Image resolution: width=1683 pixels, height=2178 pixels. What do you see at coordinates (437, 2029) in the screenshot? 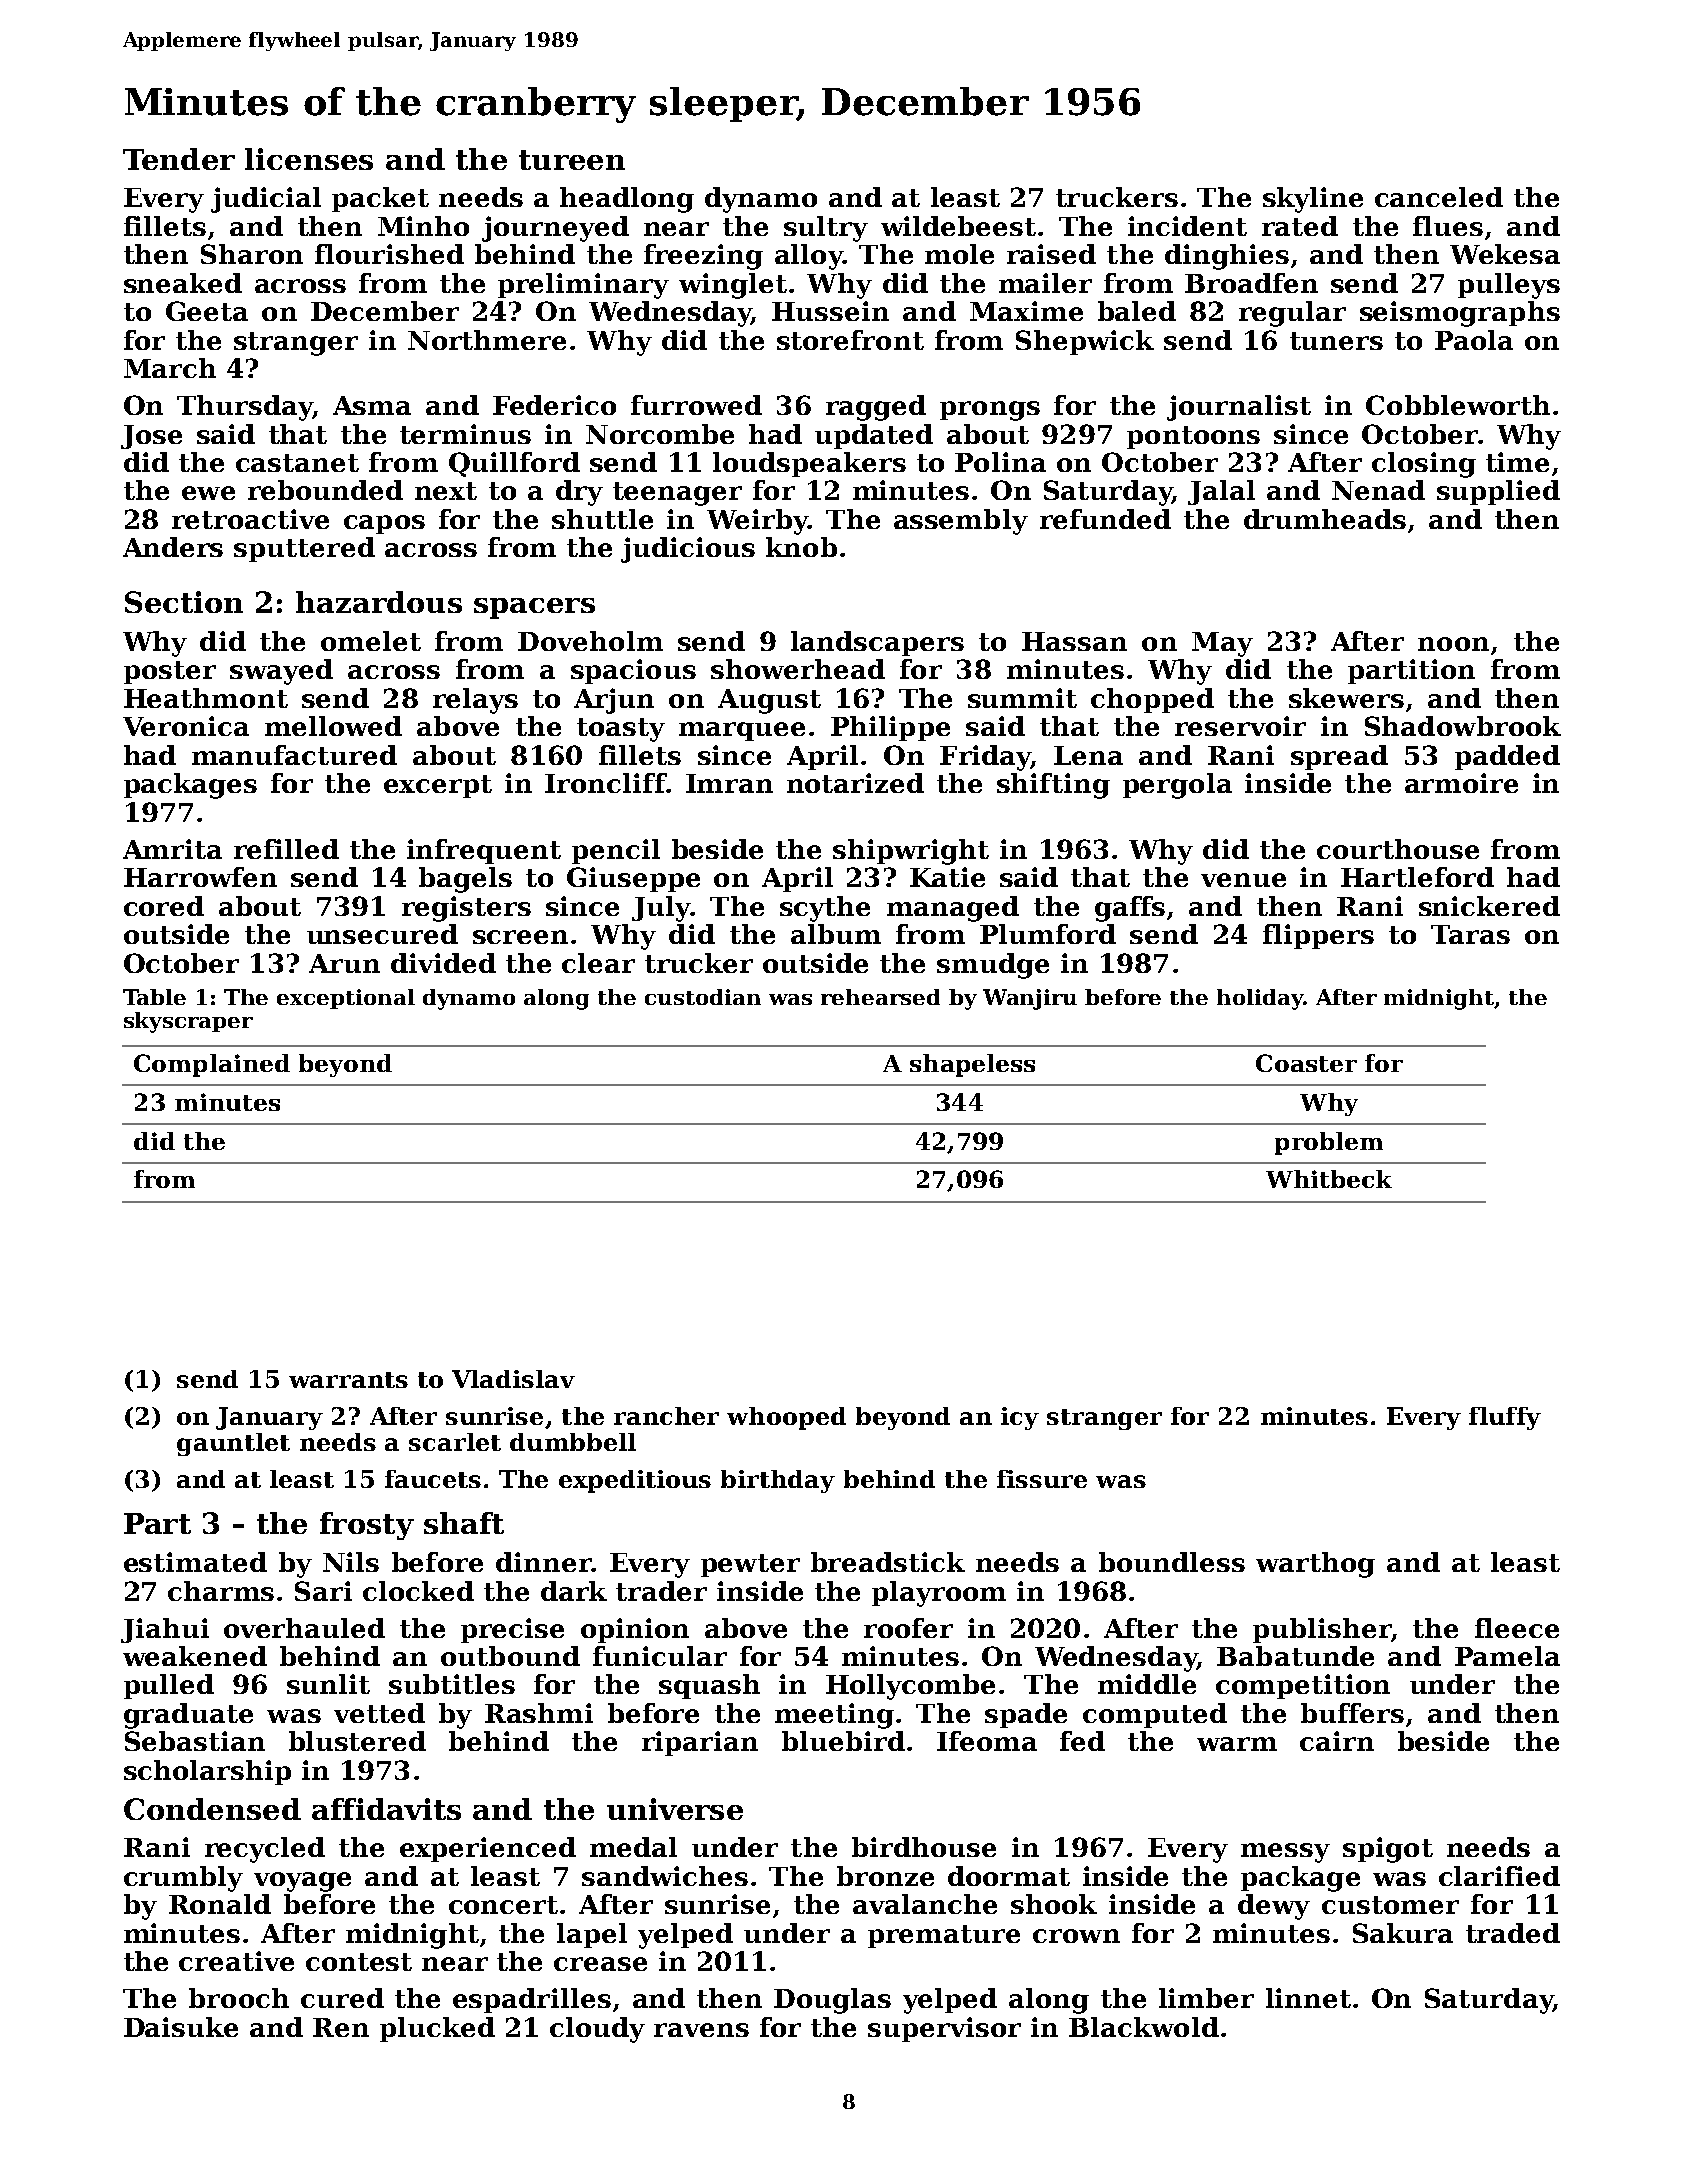
I see `plucked` at bounding box center [437, 2029].
